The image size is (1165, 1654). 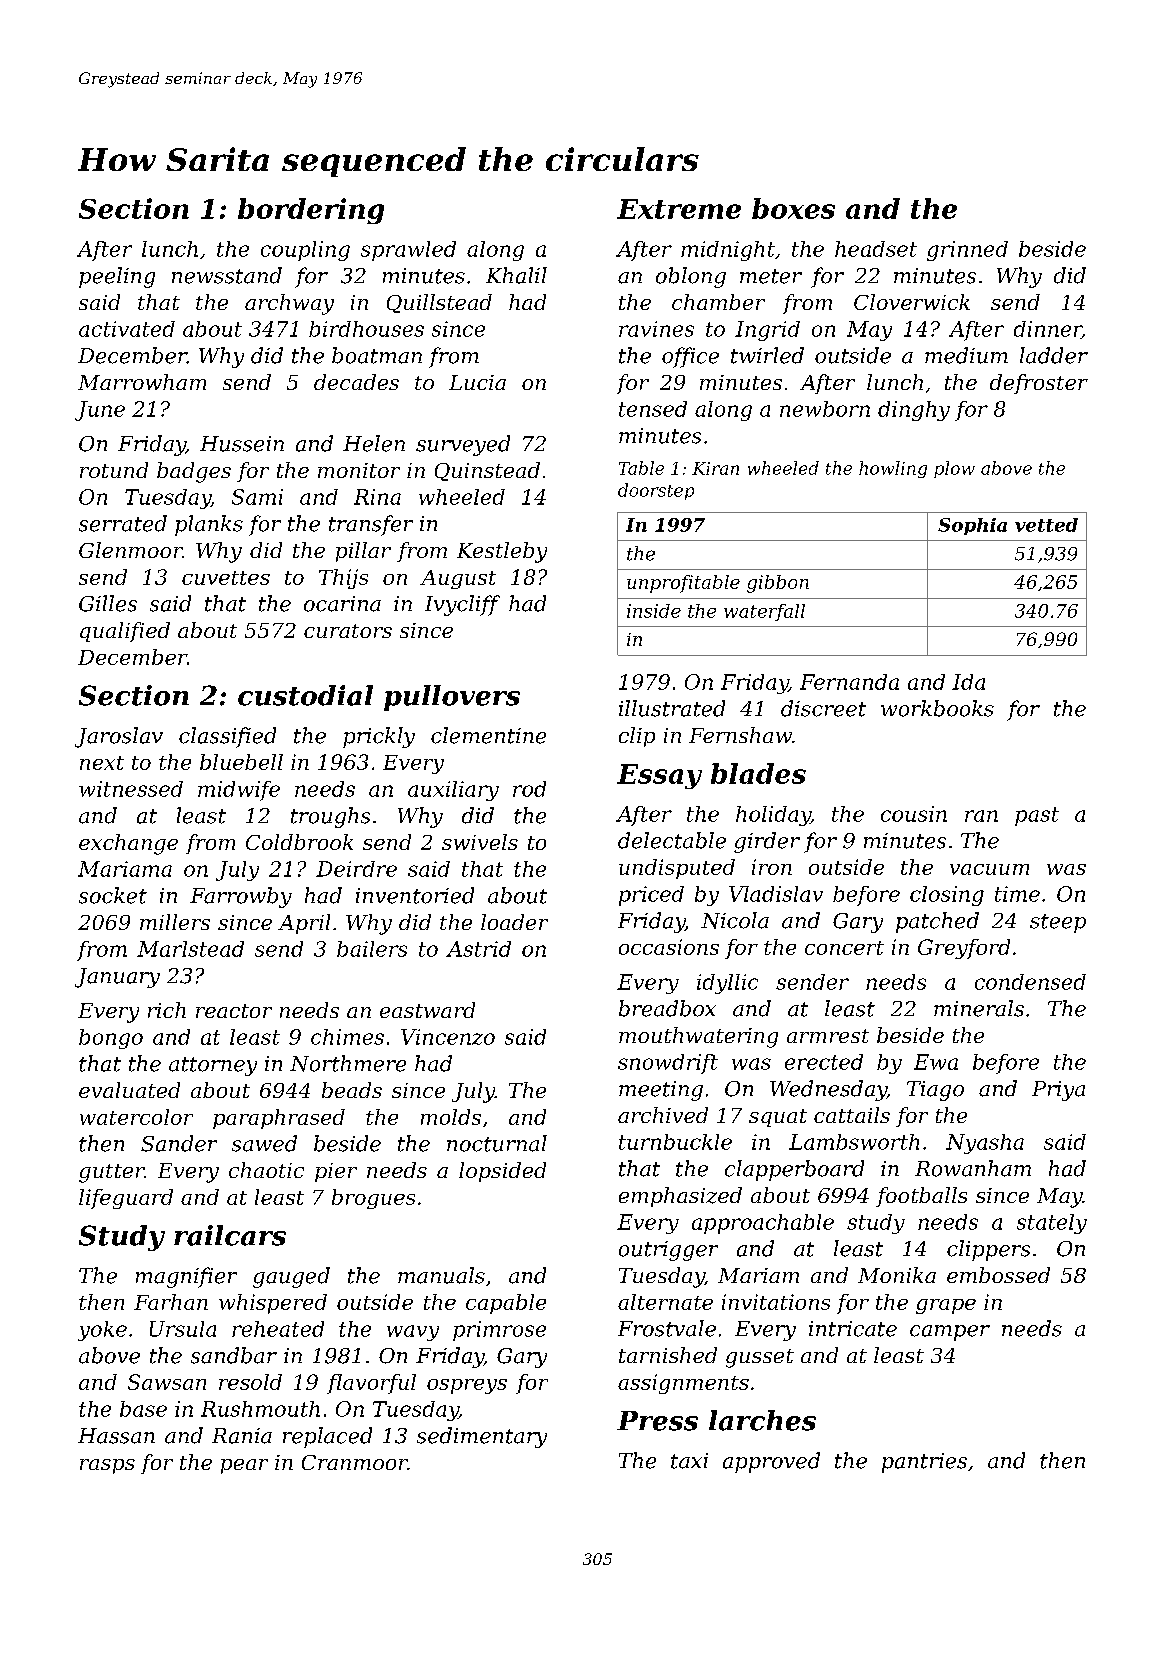 What do you see at coordinates (244, 1466) in the image?
I see `pear` at bounding box center [244, 1466].
